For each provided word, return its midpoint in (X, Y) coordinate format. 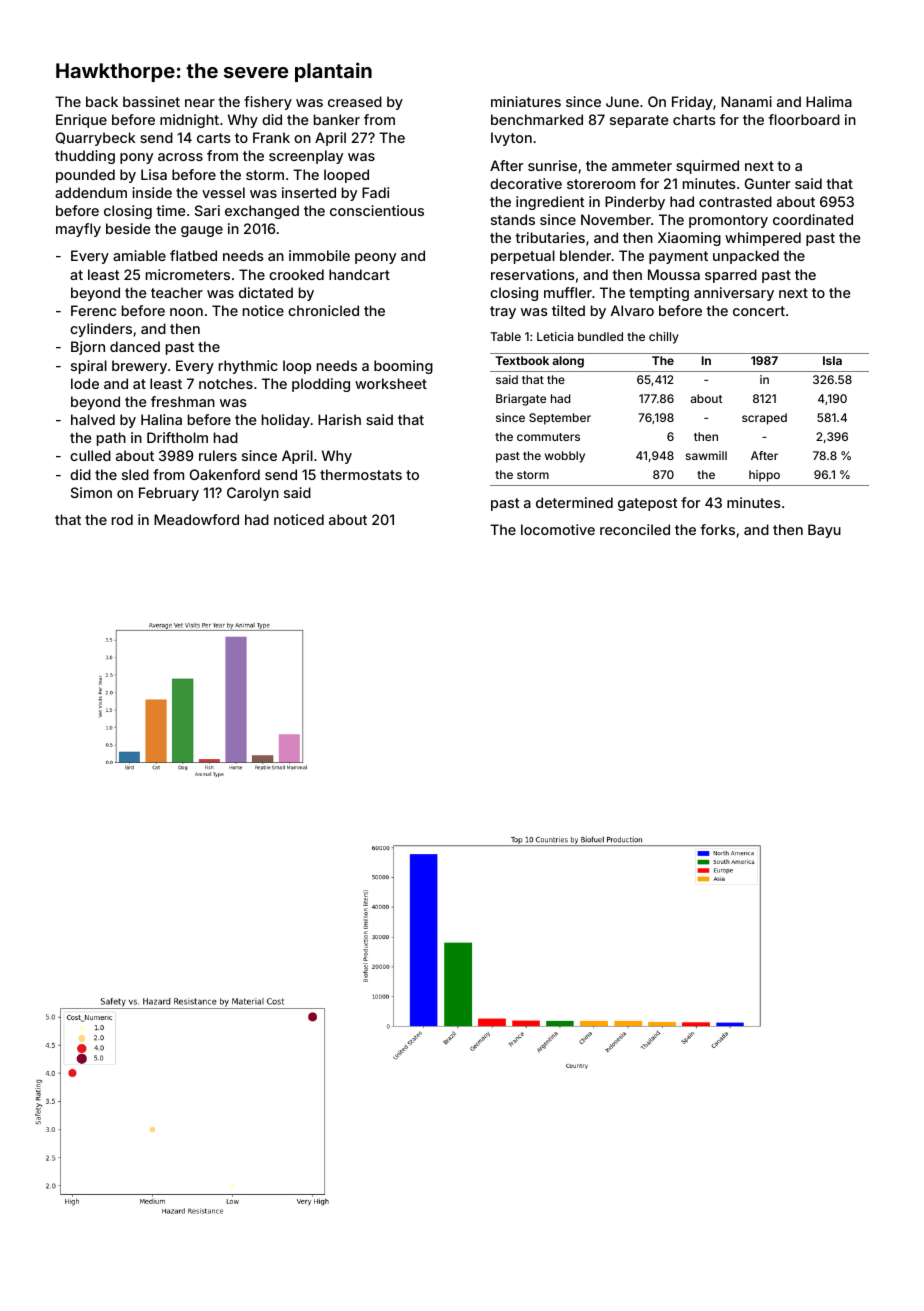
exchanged (262, 212)
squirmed (707, 167)
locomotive (558, 529)
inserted (309, 192)
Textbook (522, 360)
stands (513, 219)
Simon (91, 492)
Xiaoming (689, 239)
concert (759, 311)
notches (226, 383)
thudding (85, 157)
